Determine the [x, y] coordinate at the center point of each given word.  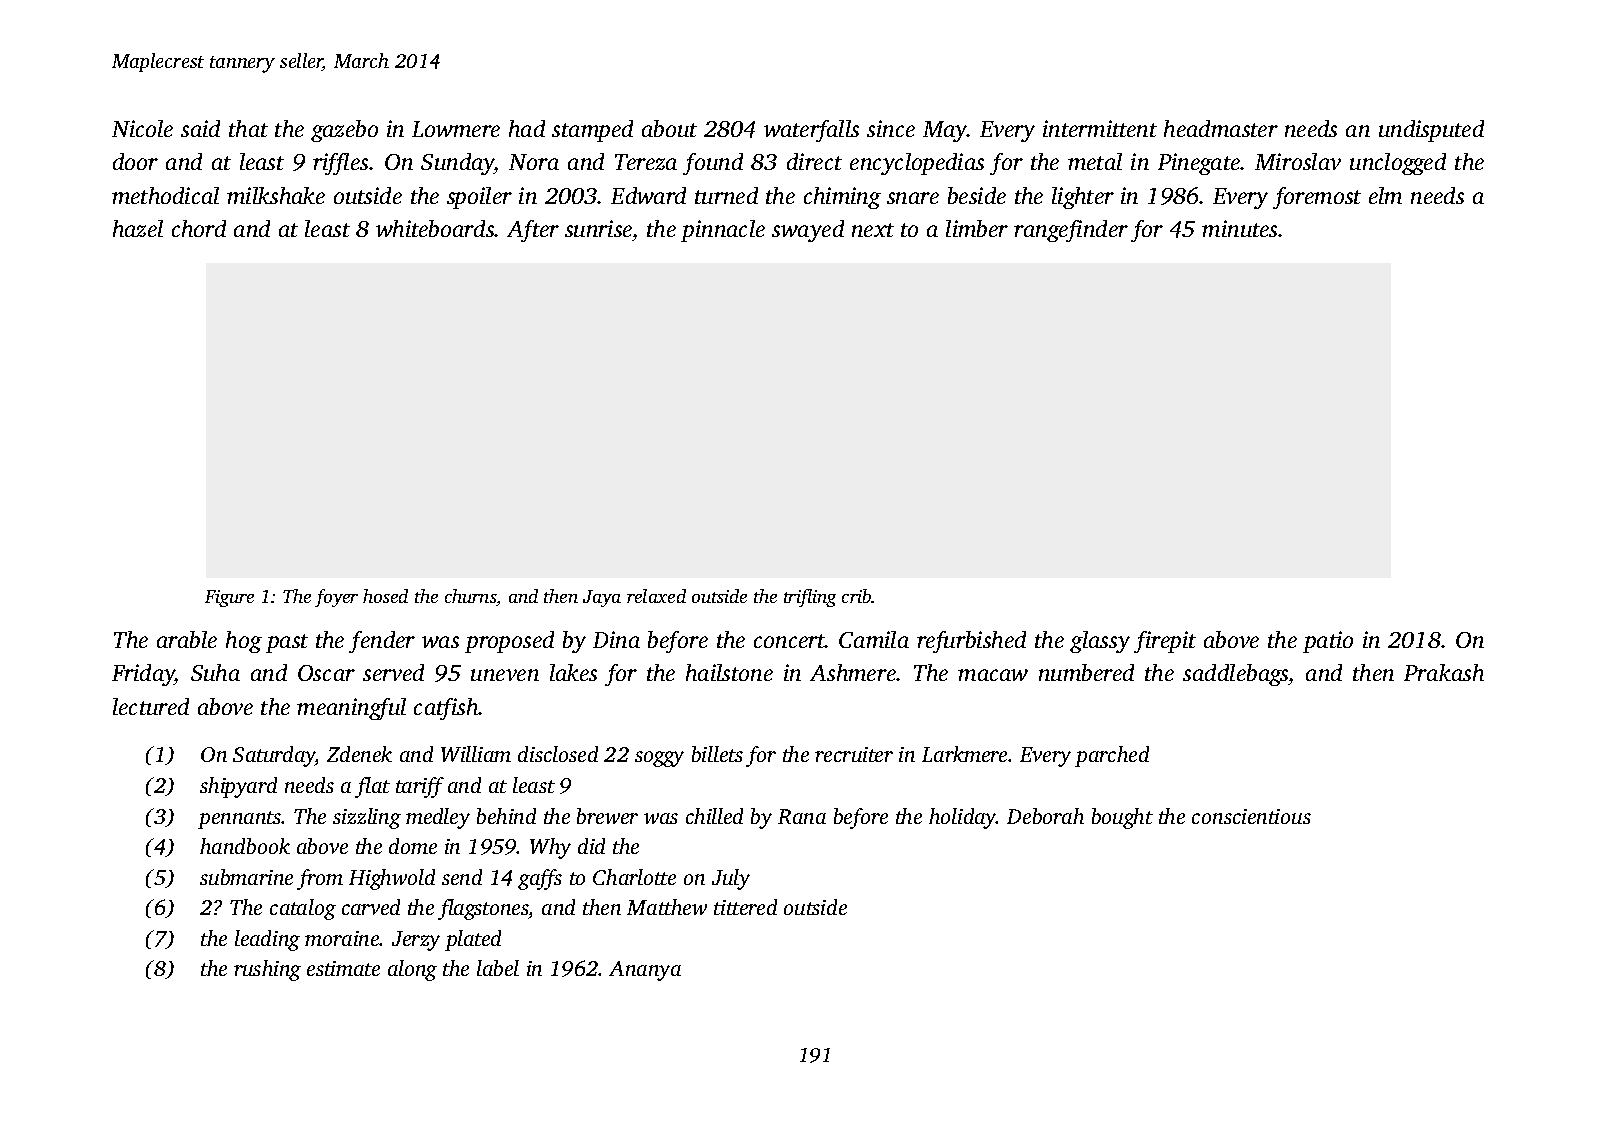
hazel [138, 228]
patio [1328, 642]
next [873, 230]
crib [857, 596]
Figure [229, 598]
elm [1385, 195]
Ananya [645, 971]
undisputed [1431, 131]
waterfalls [811, 131]
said [200, 128]
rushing [267, 970]
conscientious [1251, 816]
